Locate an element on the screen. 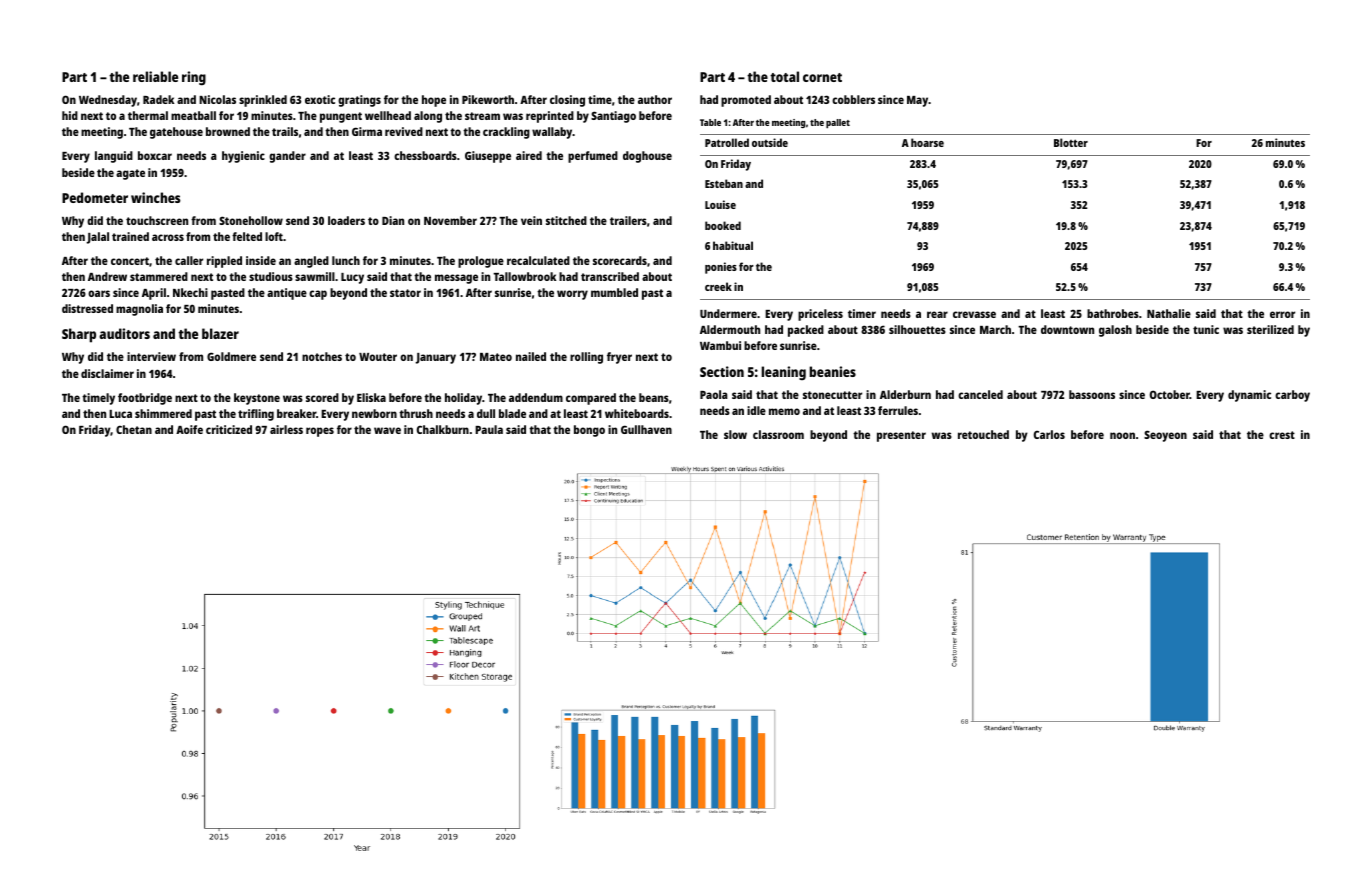 This screenshot has height=887, width=1372. cornet is located at coordinates (822, 77).
